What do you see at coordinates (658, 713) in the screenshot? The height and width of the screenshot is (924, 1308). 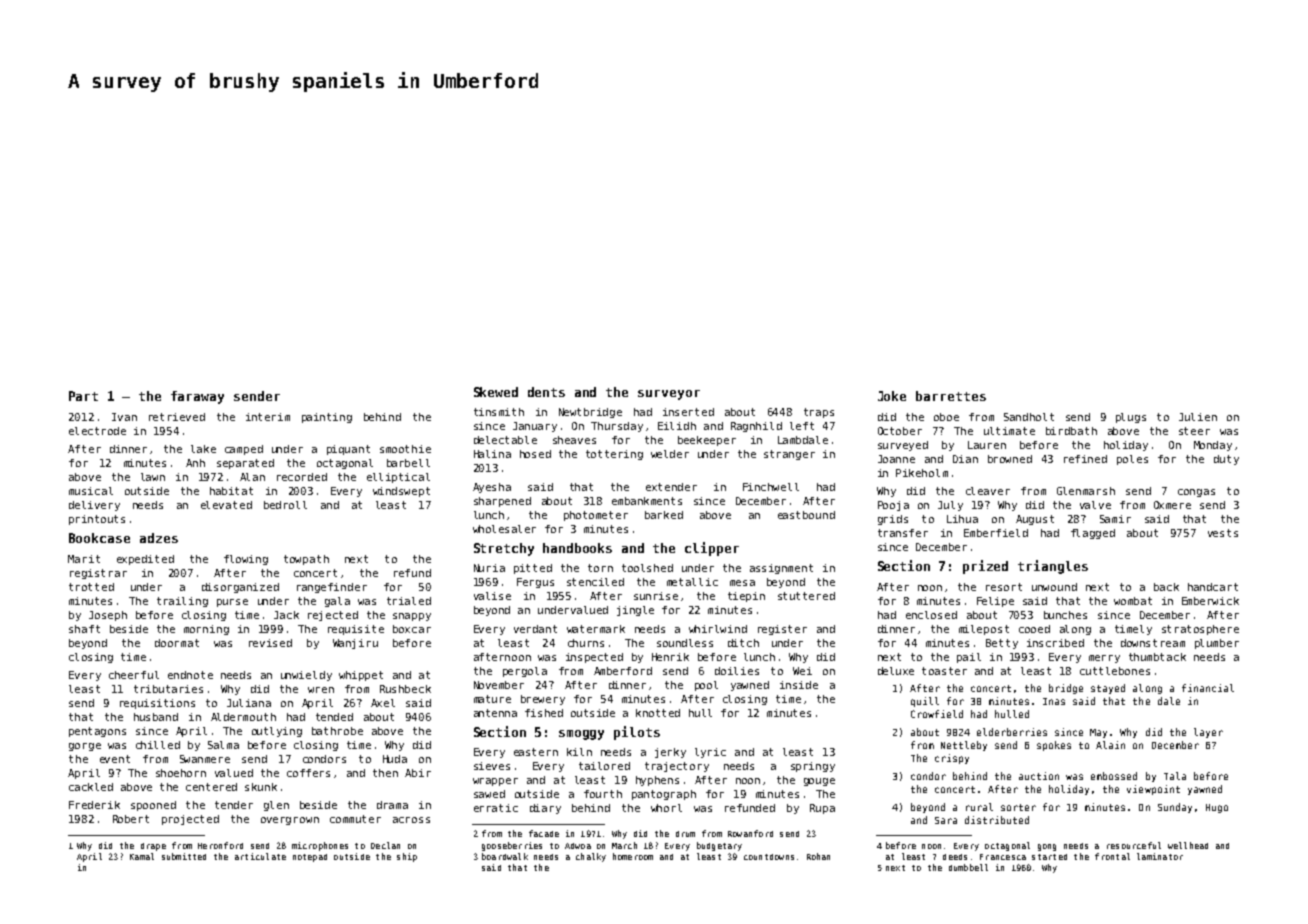 I see `knotted` at bounding box center [658, 713].
